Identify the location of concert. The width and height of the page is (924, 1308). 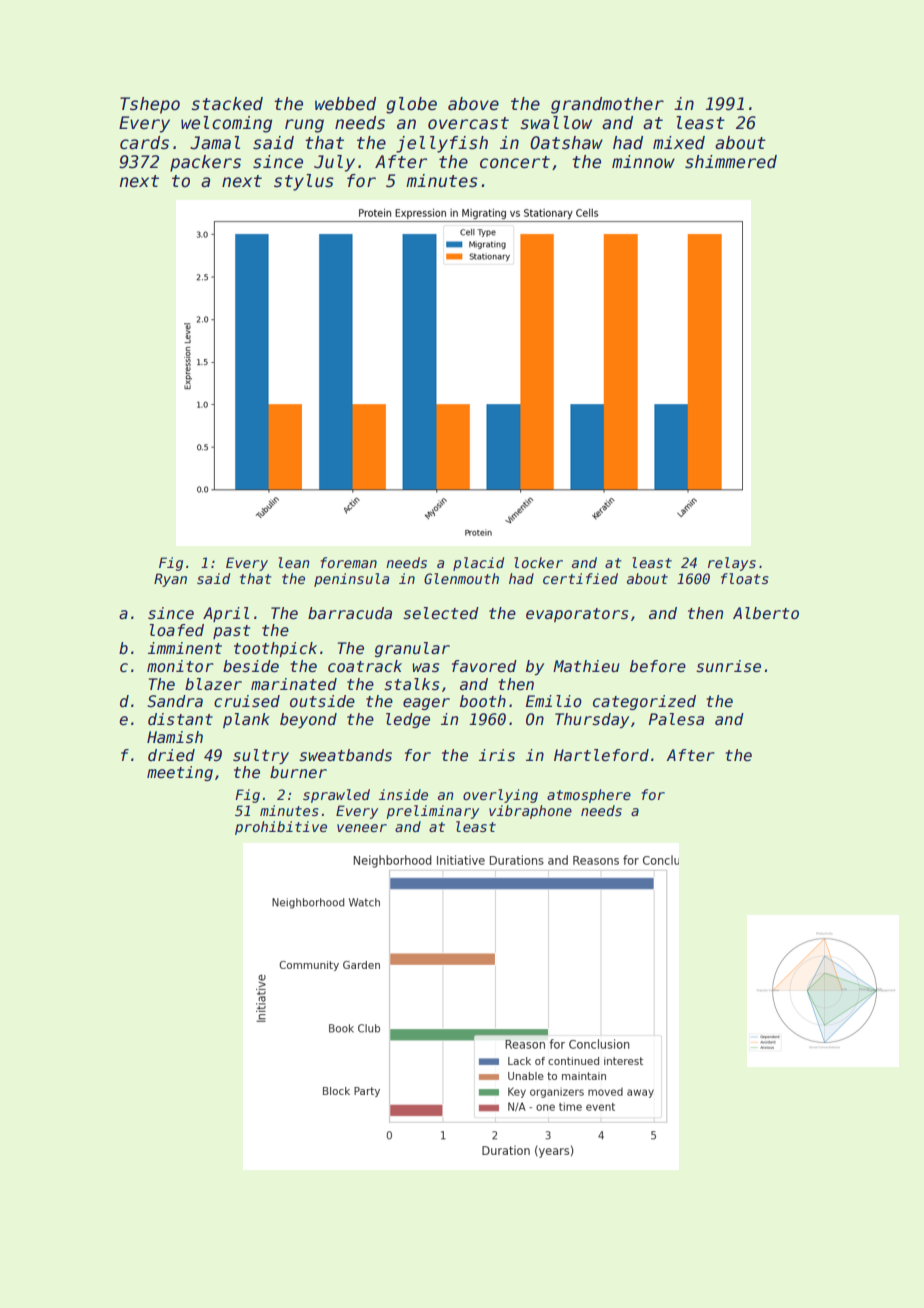
(515, 162).
